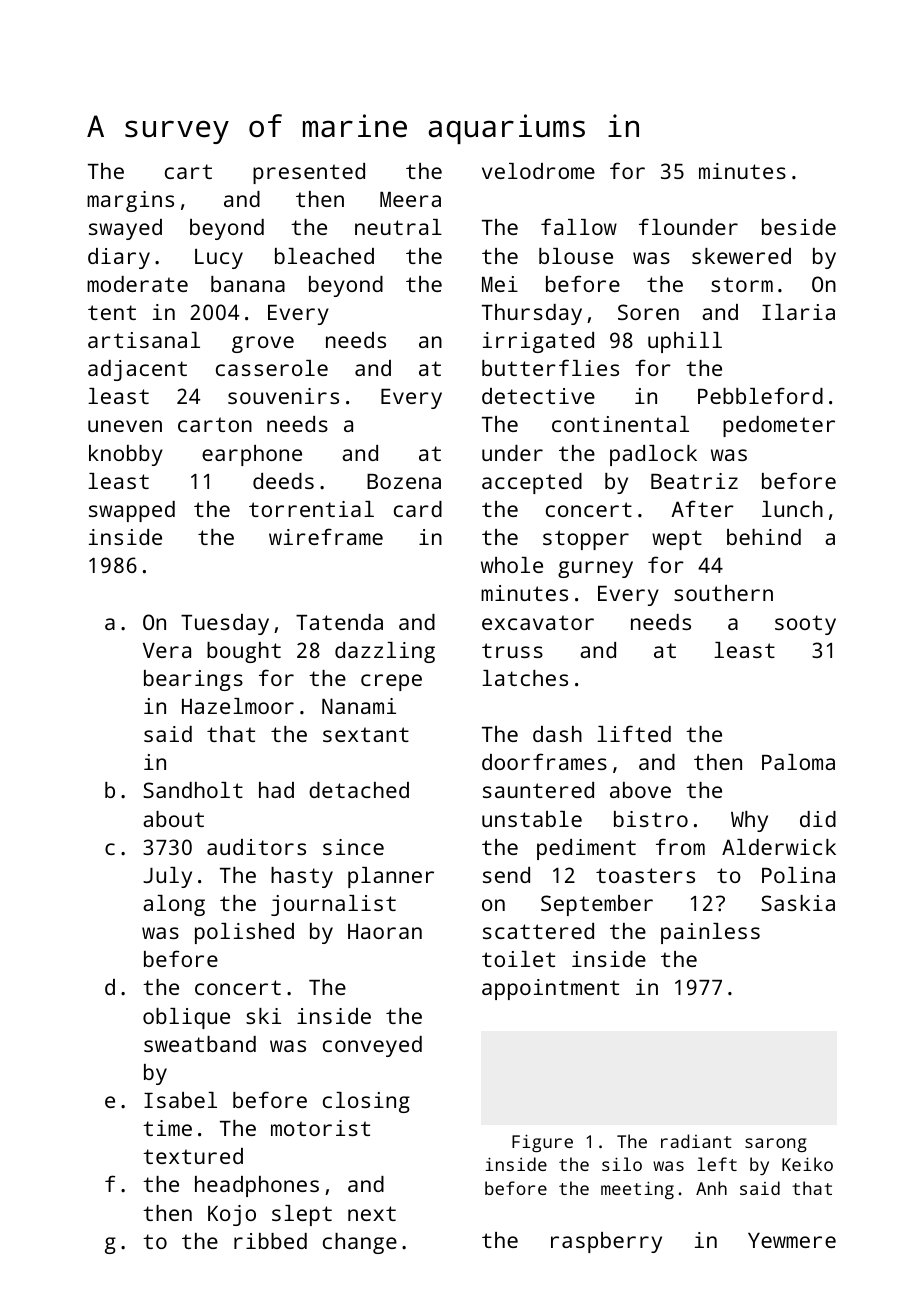 The width and height of the screenshot is (924, 1314). What do you see at coordinates (792, 1240) in the screenshot?
I see `Yewmere` at bounding box center [792, 1240].
